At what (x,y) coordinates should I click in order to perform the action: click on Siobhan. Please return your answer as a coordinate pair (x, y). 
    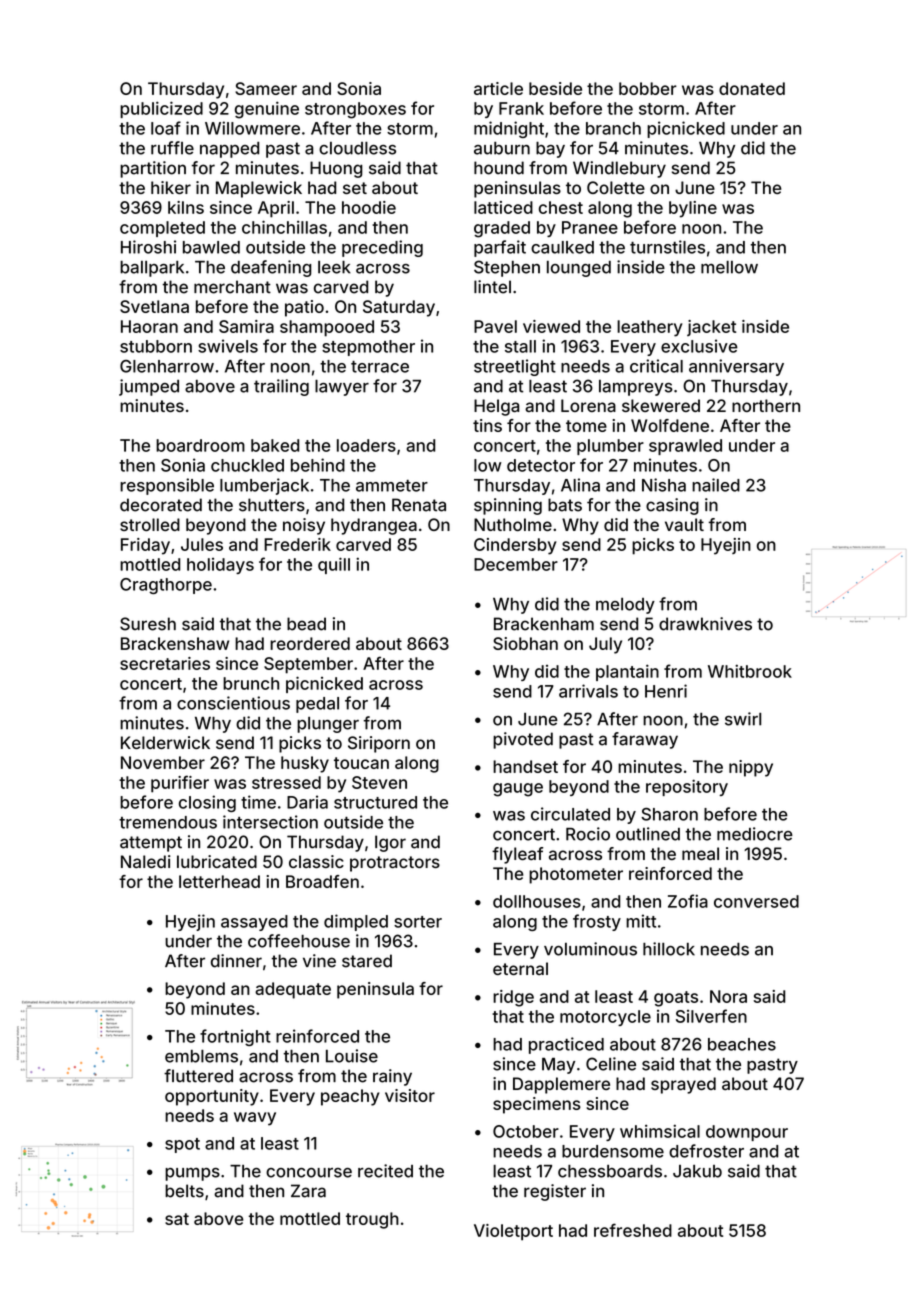
    Looking at the image, I should click on (525, 643).
